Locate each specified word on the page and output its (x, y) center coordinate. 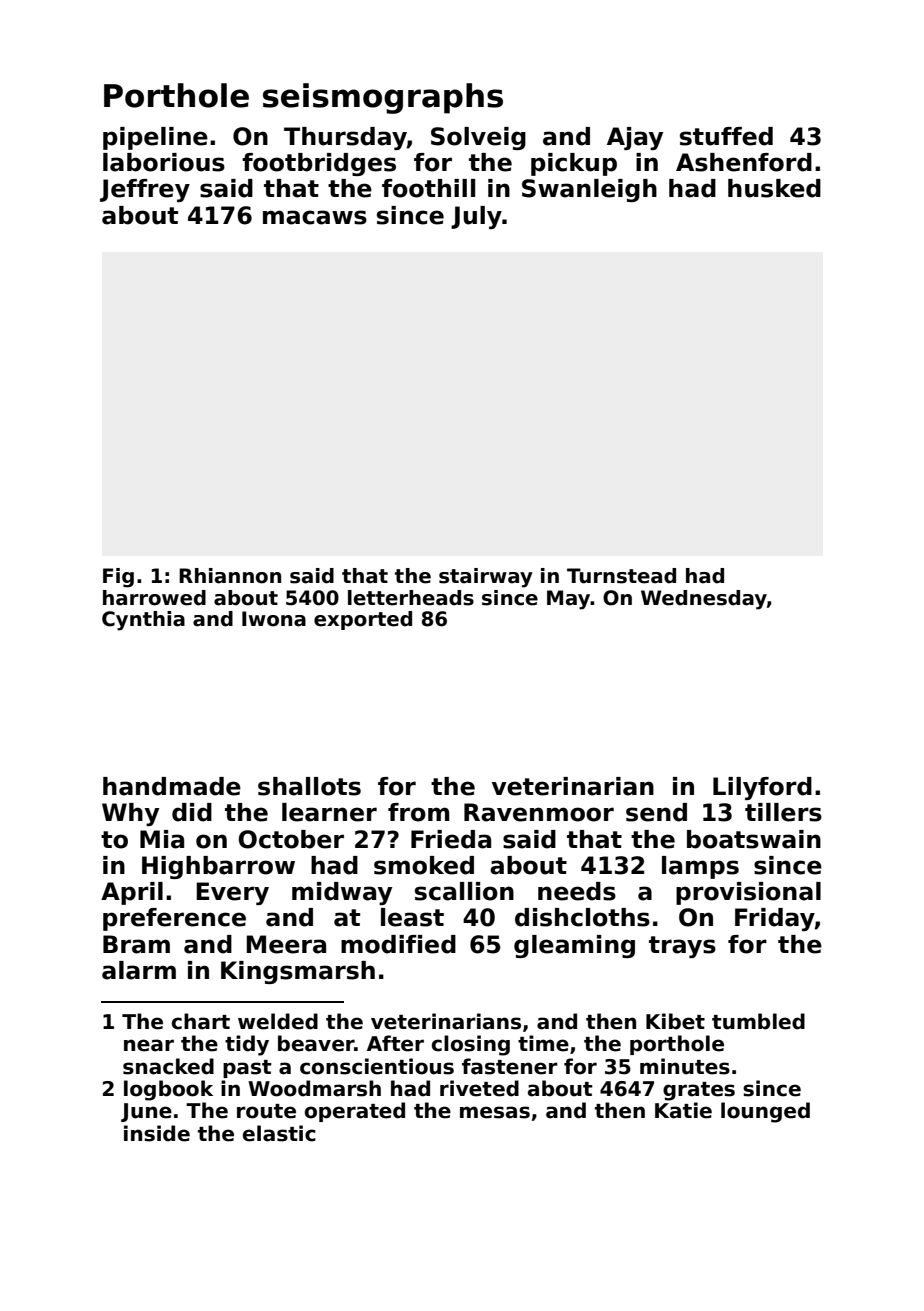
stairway (486, 578)
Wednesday (704, 600)
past (247, 1069)
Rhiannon (230, 576)
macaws (315, 217)
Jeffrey (145, 190)
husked (774, 188)
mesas (495, 1112)
